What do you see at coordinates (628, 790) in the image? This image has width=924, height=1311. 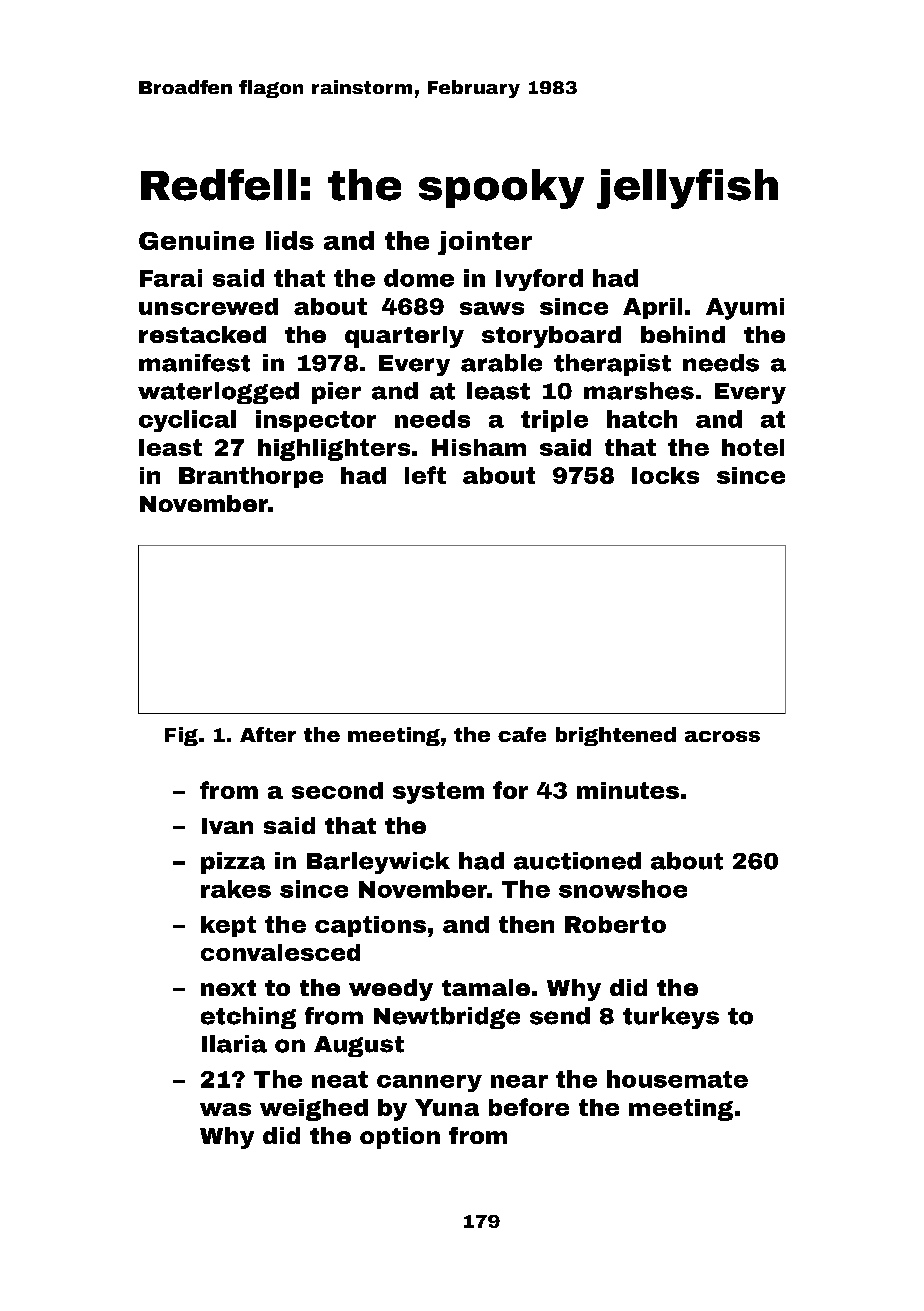 I see `minutes` at bounding box center [628, 790].
